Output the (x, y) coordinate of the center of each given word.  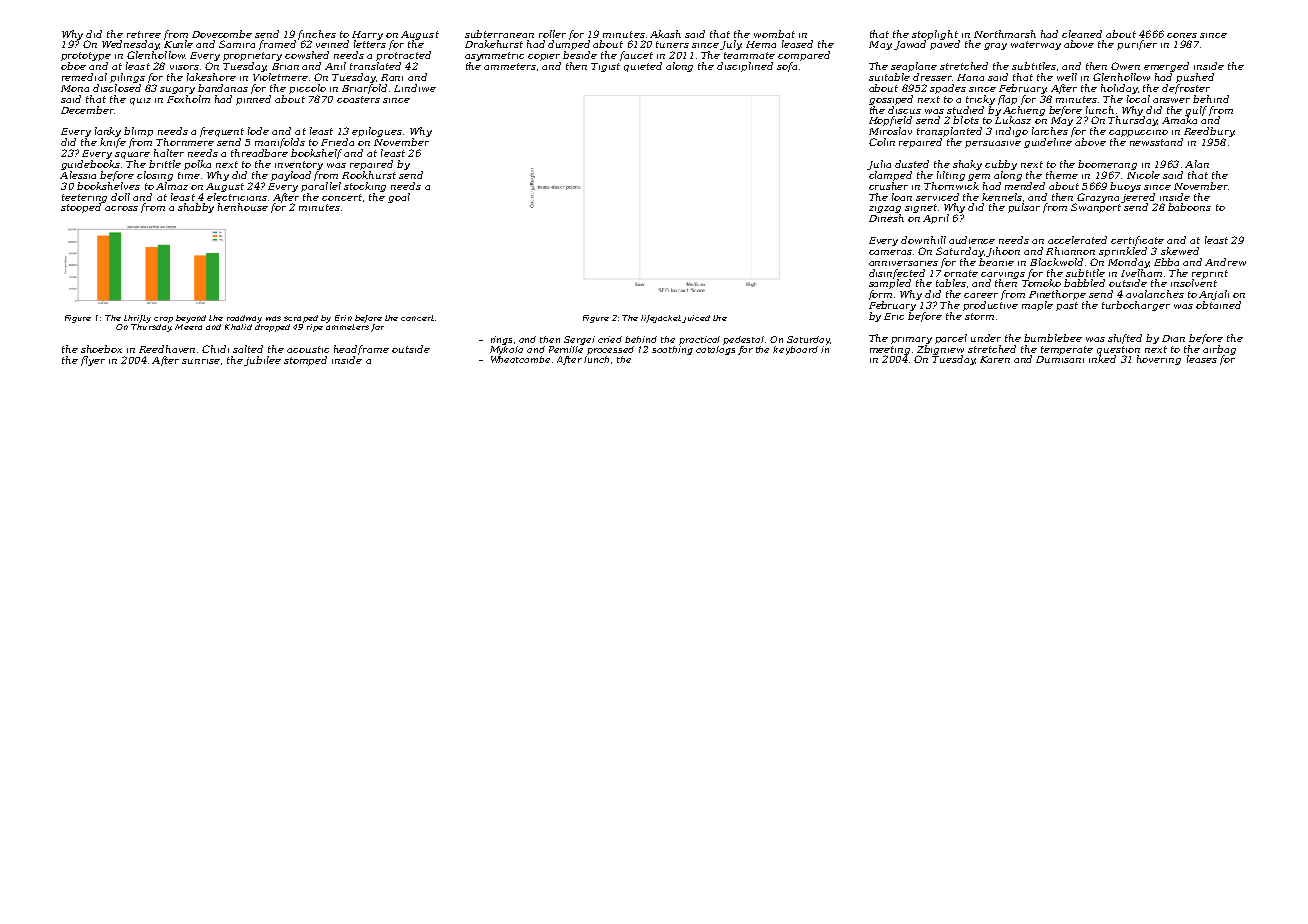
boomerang (1107, 165)
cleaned (1082, 34)
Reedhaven (167, 349)
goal (399, 198)
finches (317, 35)
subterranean (499, 34)
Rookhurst (369, 175)
